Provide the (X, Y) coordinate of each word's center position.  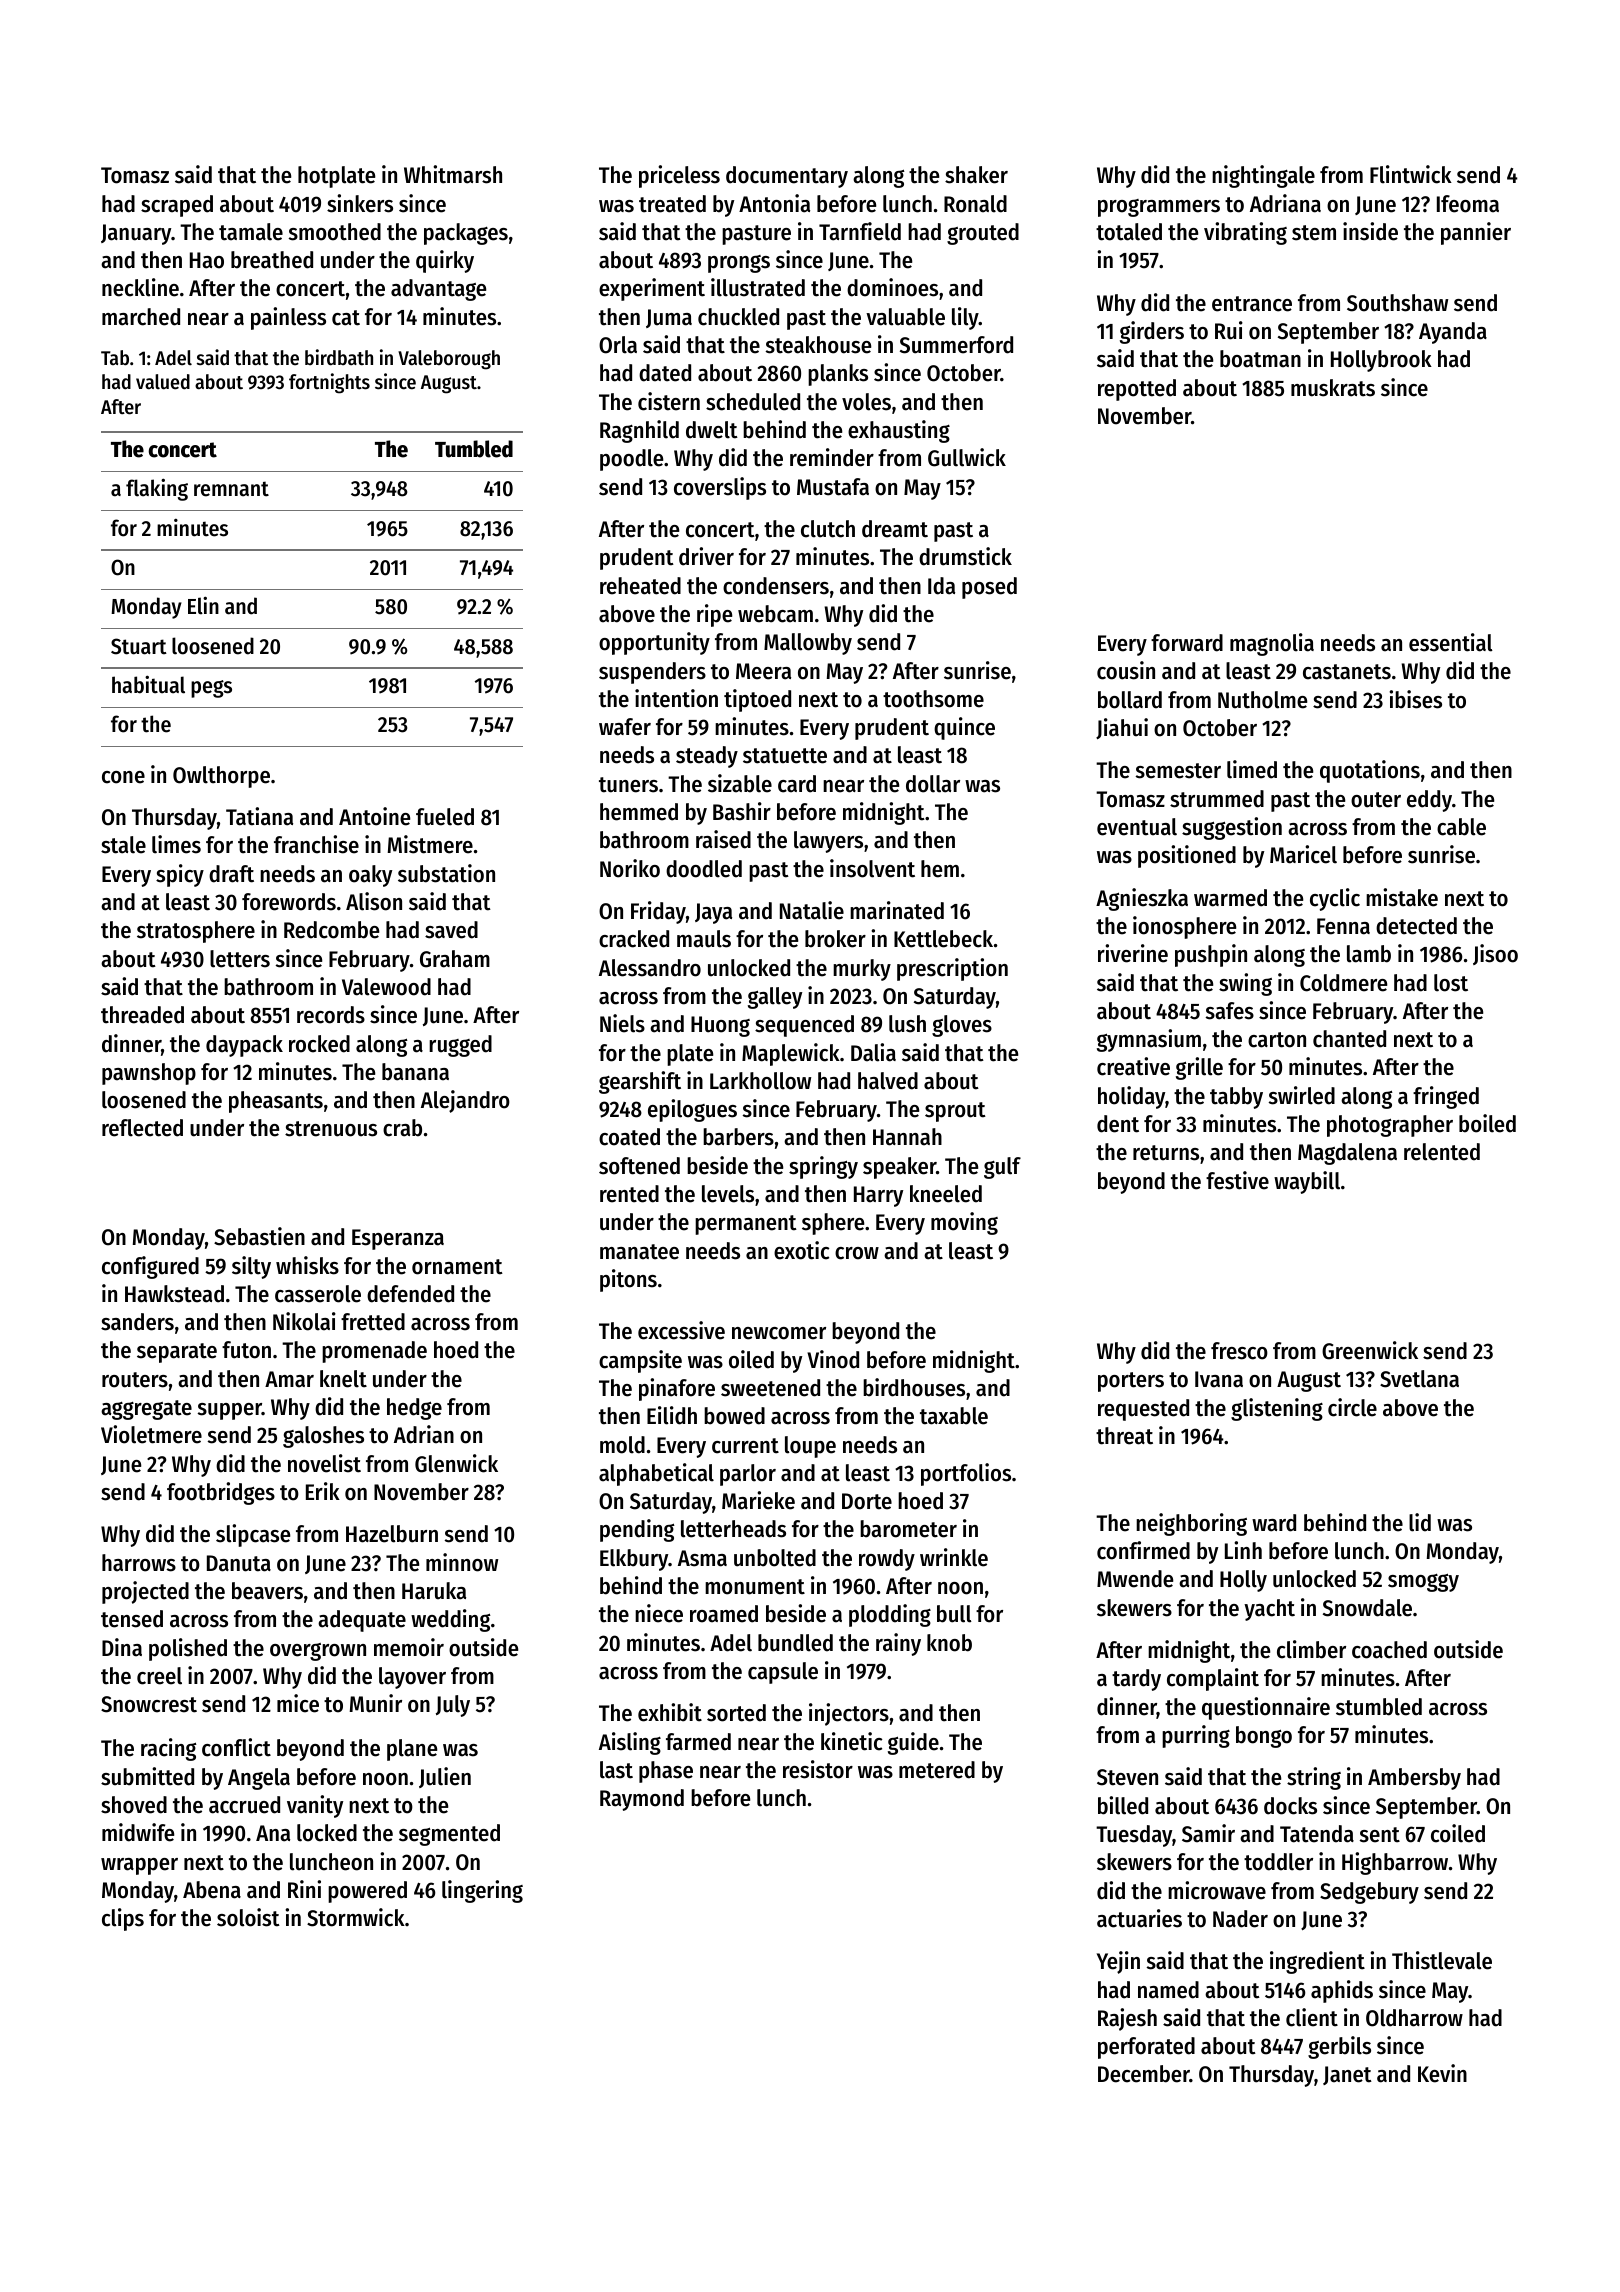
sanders (137, 1322)
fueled (445, 817)
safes (1230, 1011)
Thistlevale (1442, 1960)
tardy (1136, 1680)
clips (123, 1919)
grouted (983, 234)
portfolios (966, 1474)
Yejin (1118, 1962)
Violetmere (151, 1434)
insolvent (872, 868)
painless (288, 318)
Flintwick (1411, 174)
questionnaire (1266, 1708)
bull (954, 1614)
